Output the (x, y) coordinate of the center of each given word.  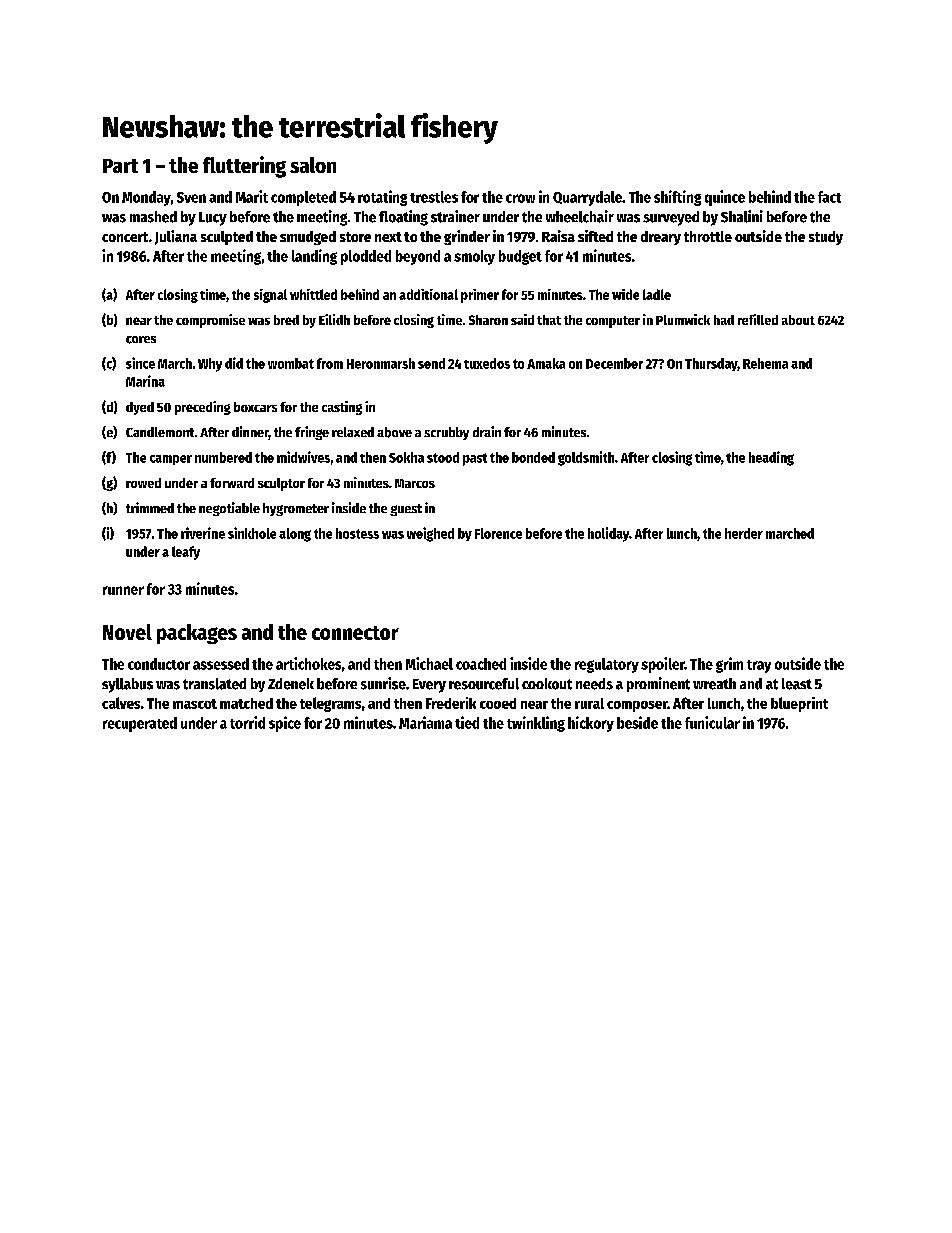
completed (303, 198)
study (826, 238)
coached (481, 664)
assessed (221, 664)
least (797, 684)
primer (480, 296)
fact (829, 197)
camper (171, 460)
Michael (429, 663)
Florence (498, 533)
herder (744, 533)
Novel (127, 632)
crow (520, 198)
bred (286, 320)
